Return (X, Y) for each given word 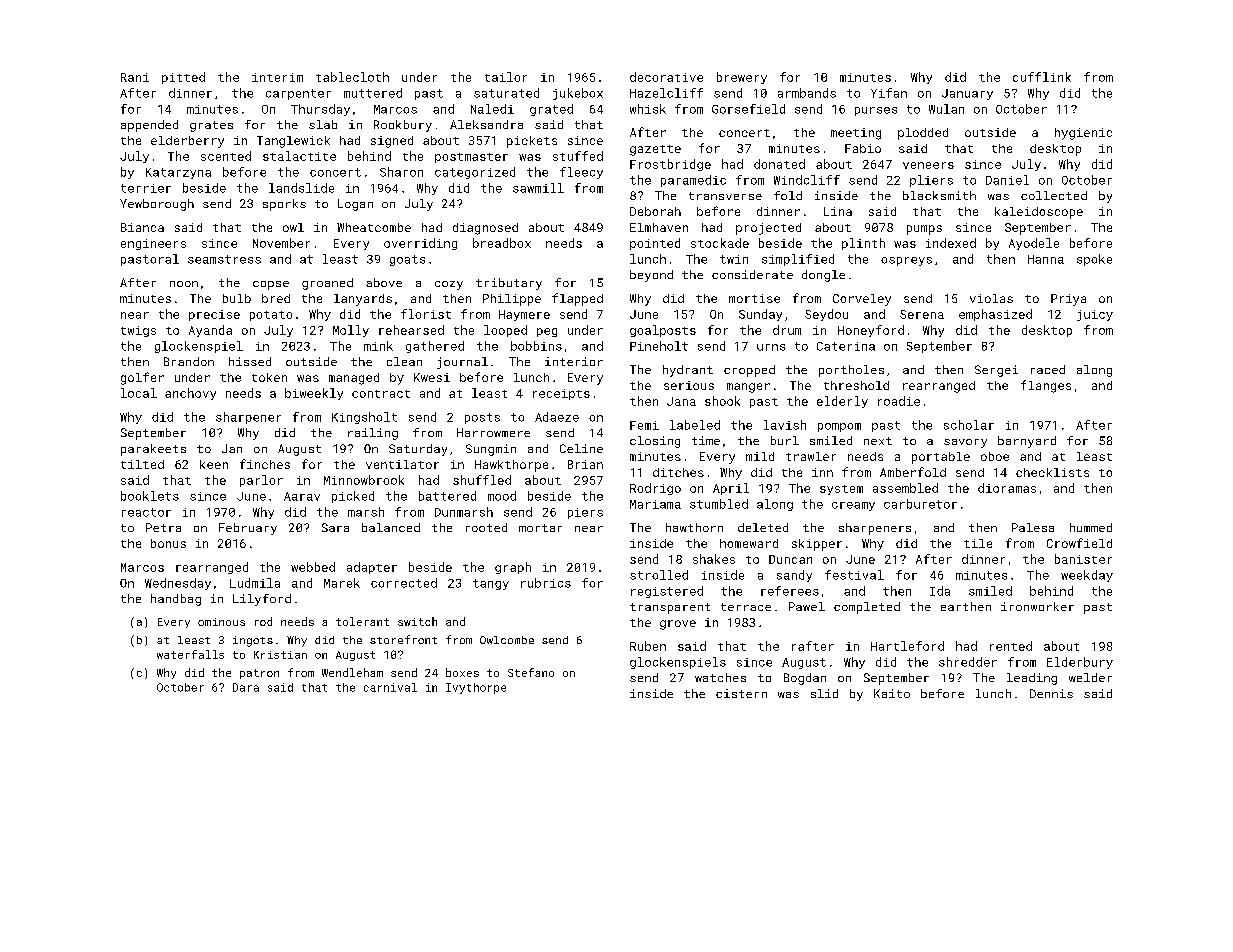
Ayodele (1034, 244)
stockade (720, 243)
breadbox (502, 243)
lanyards (363, 300)
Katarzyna (178, 173)
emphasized (995, 315)
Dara (246, 687)
